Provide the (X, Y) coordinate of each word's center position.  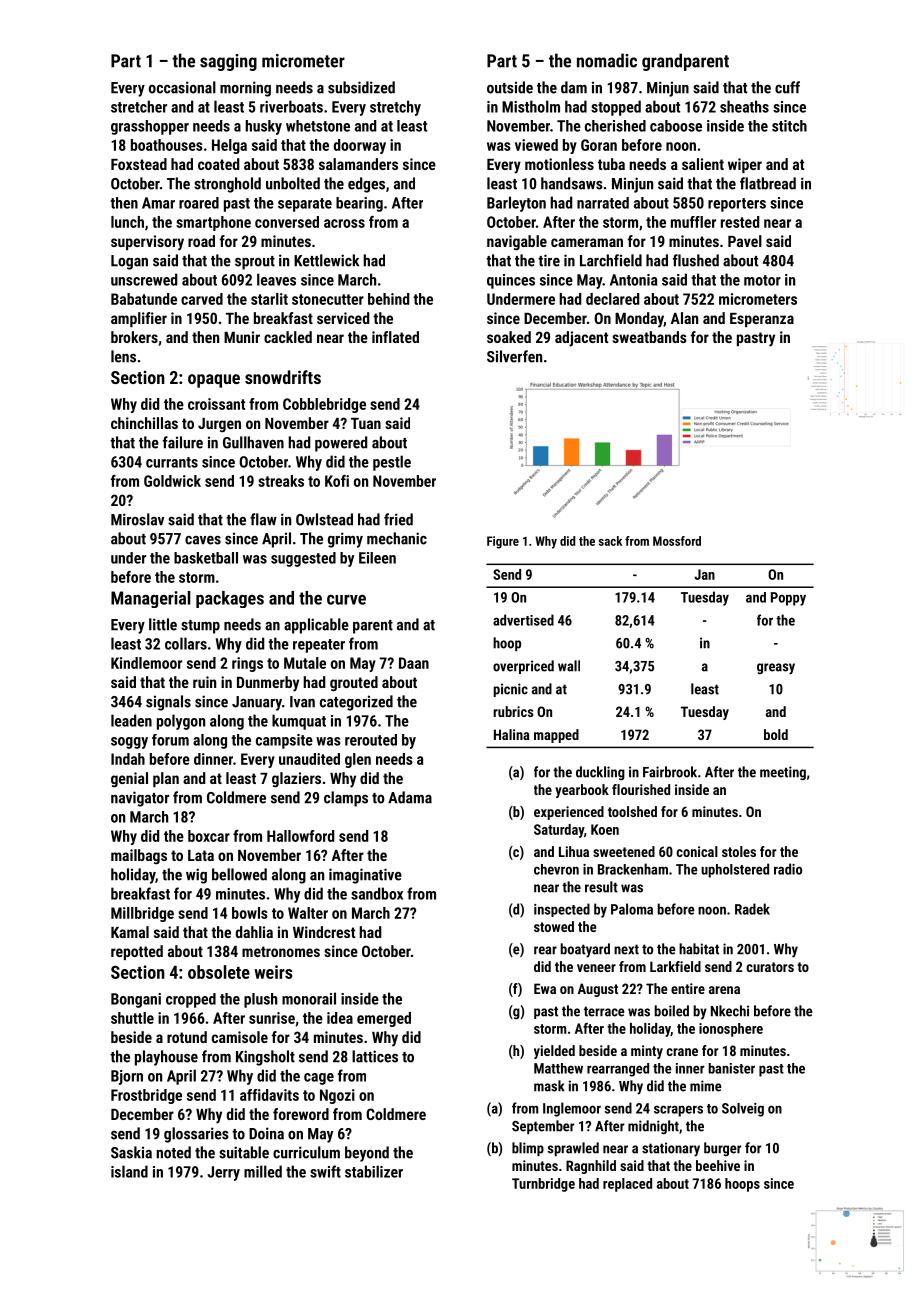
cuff (787, 87)
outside (510, 87)
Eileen (377, 558)
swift (325, 1171)
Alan (684, 318)
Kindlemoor (146, 663)
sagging (228, 62)
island (129, 1171)
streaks (281, 481)
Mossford (677, 541)
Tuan (366, 423)
